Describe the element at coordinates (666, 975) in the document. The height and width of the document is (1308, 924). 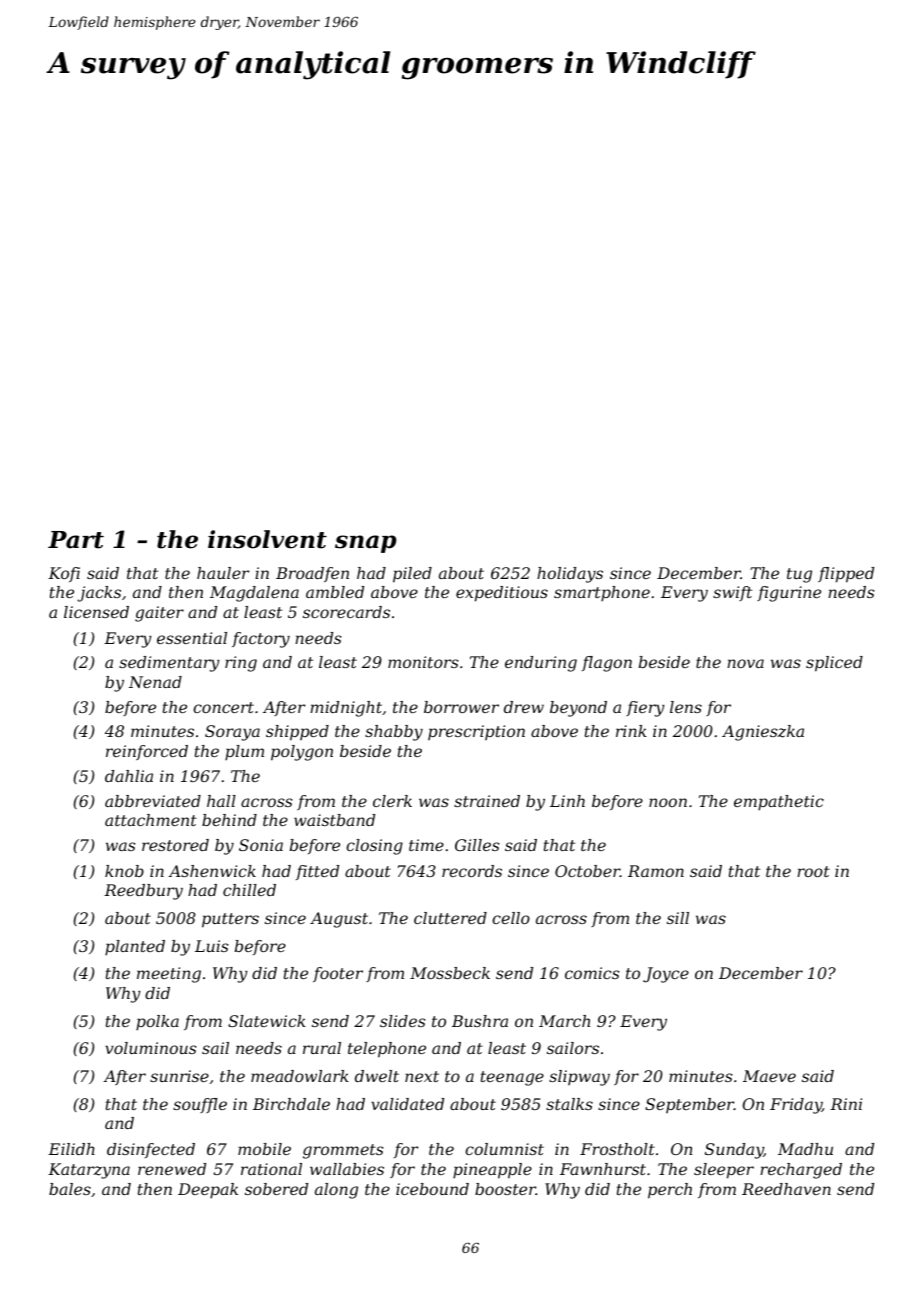
I see `Joyce` at that location.
